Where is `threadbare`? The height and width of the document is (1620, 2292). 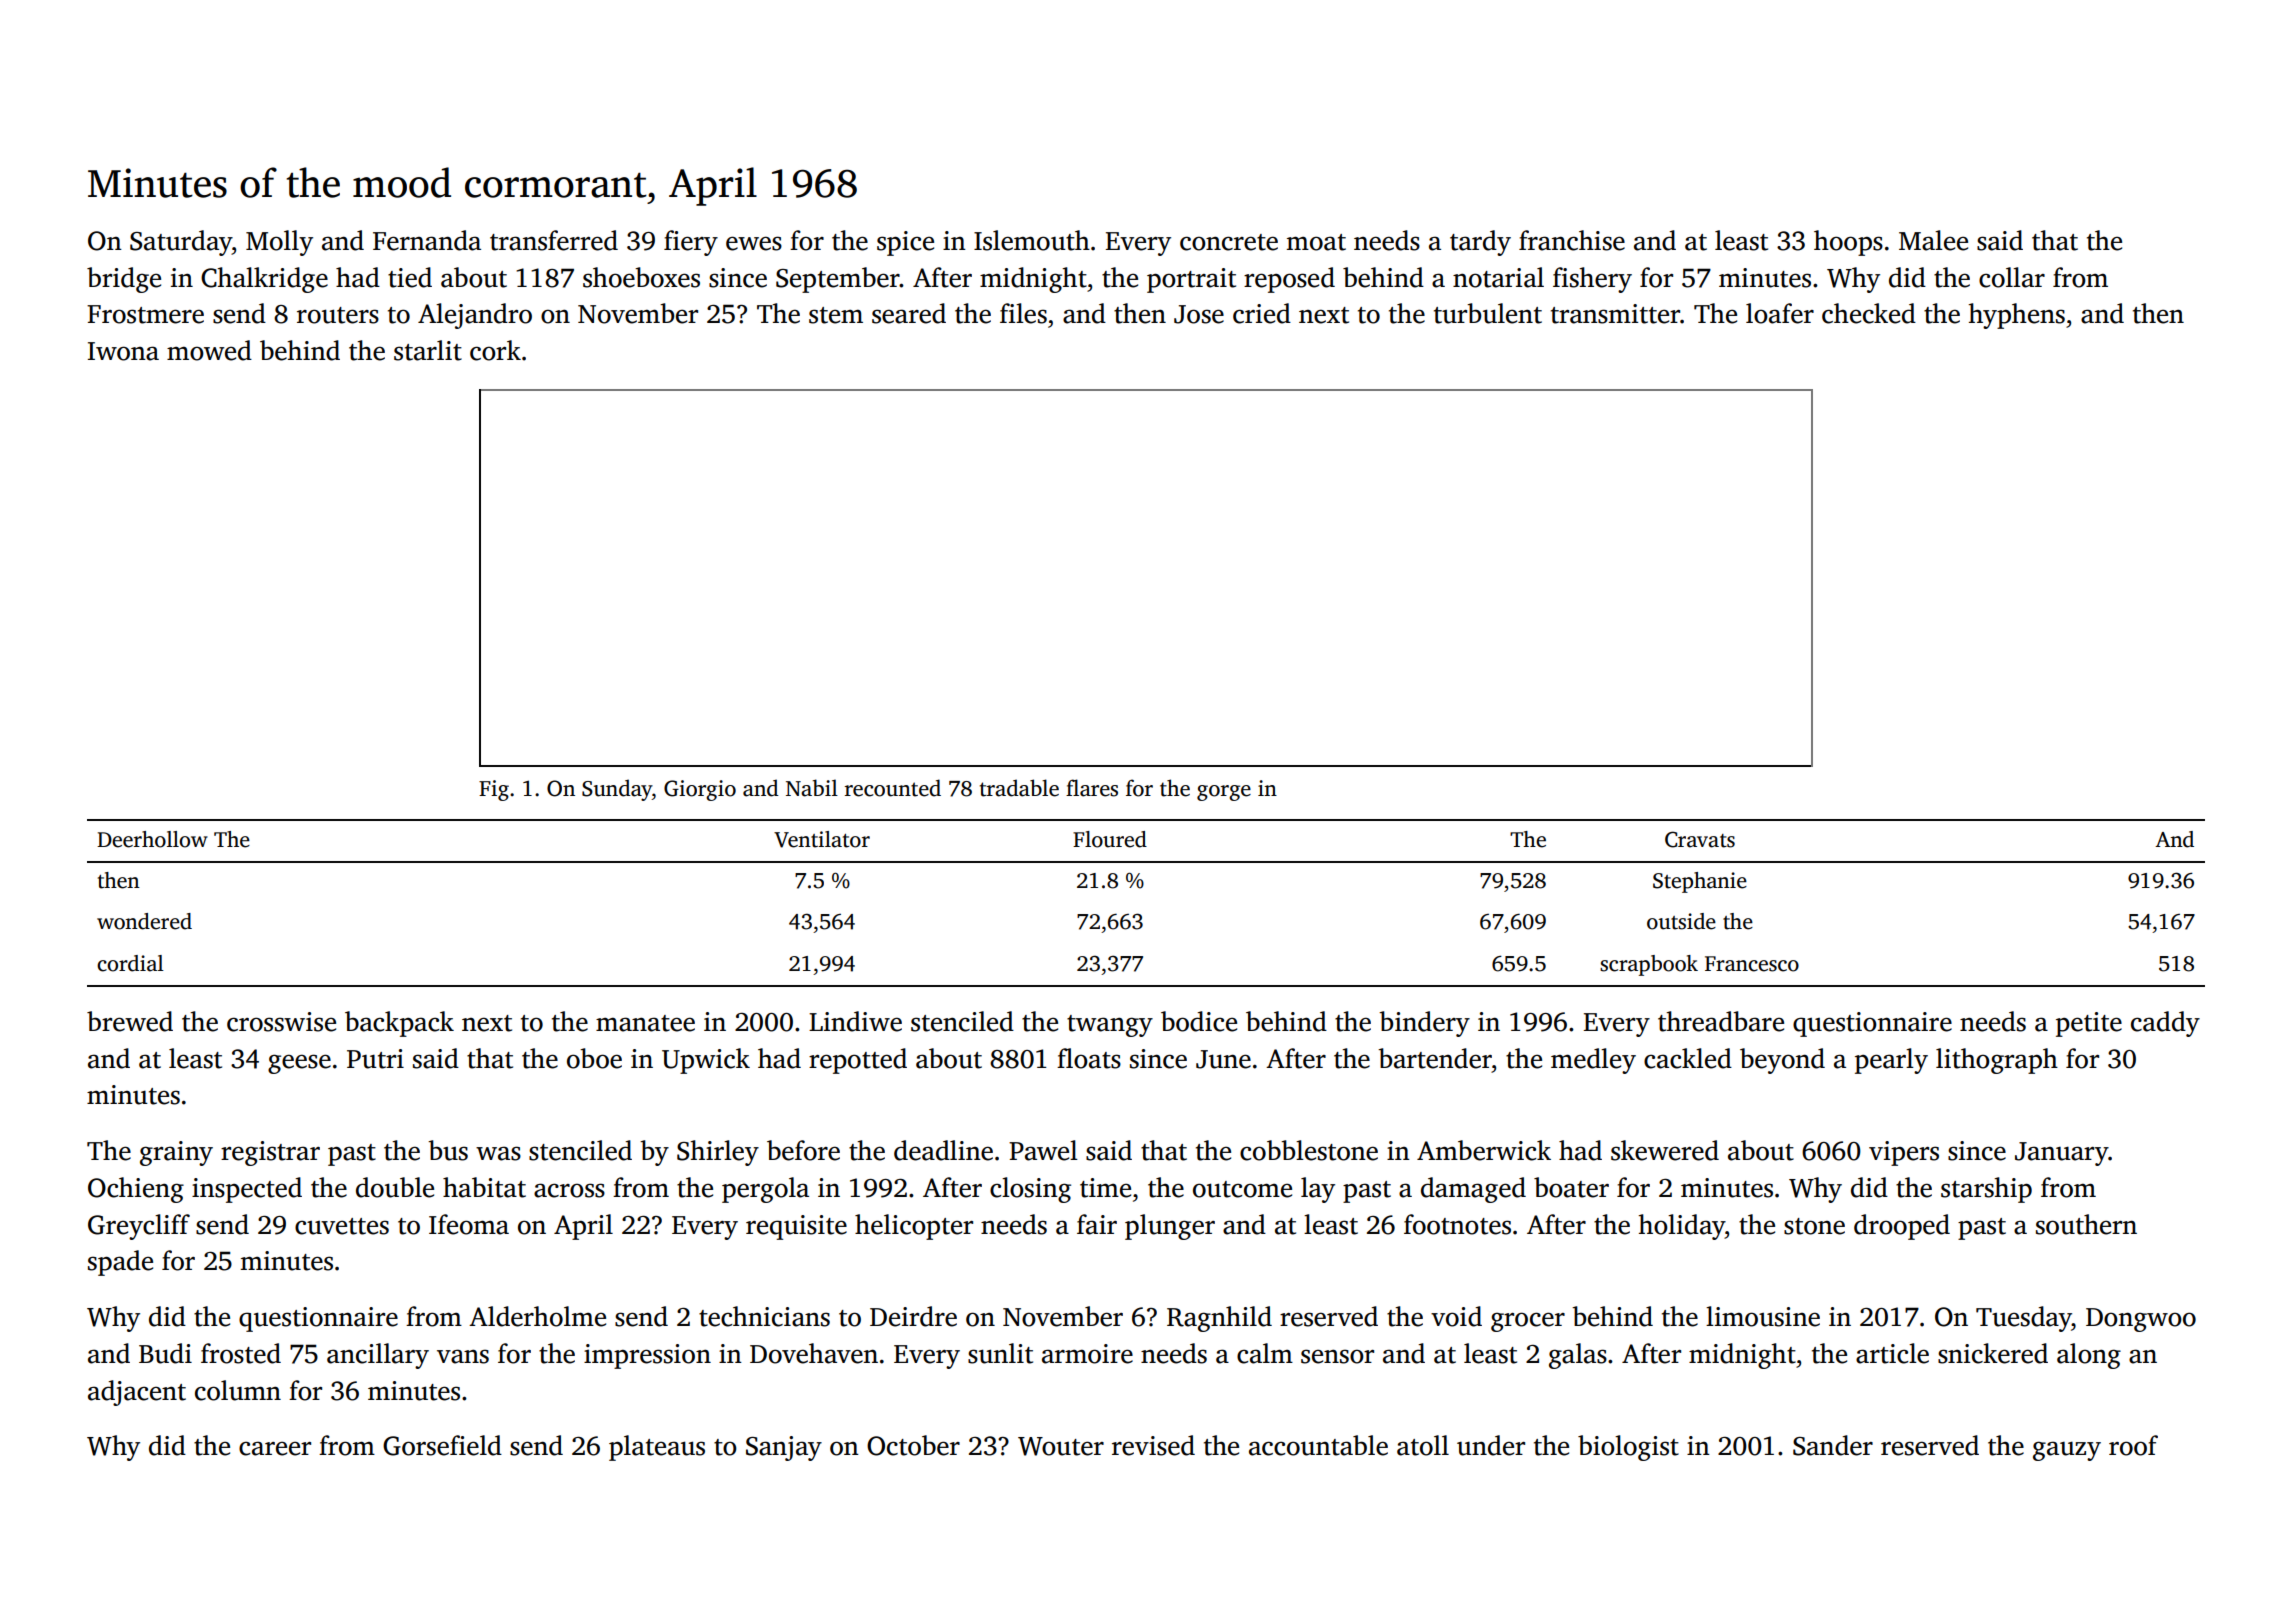
threadbare is located at coordinates (1721, 1021).
